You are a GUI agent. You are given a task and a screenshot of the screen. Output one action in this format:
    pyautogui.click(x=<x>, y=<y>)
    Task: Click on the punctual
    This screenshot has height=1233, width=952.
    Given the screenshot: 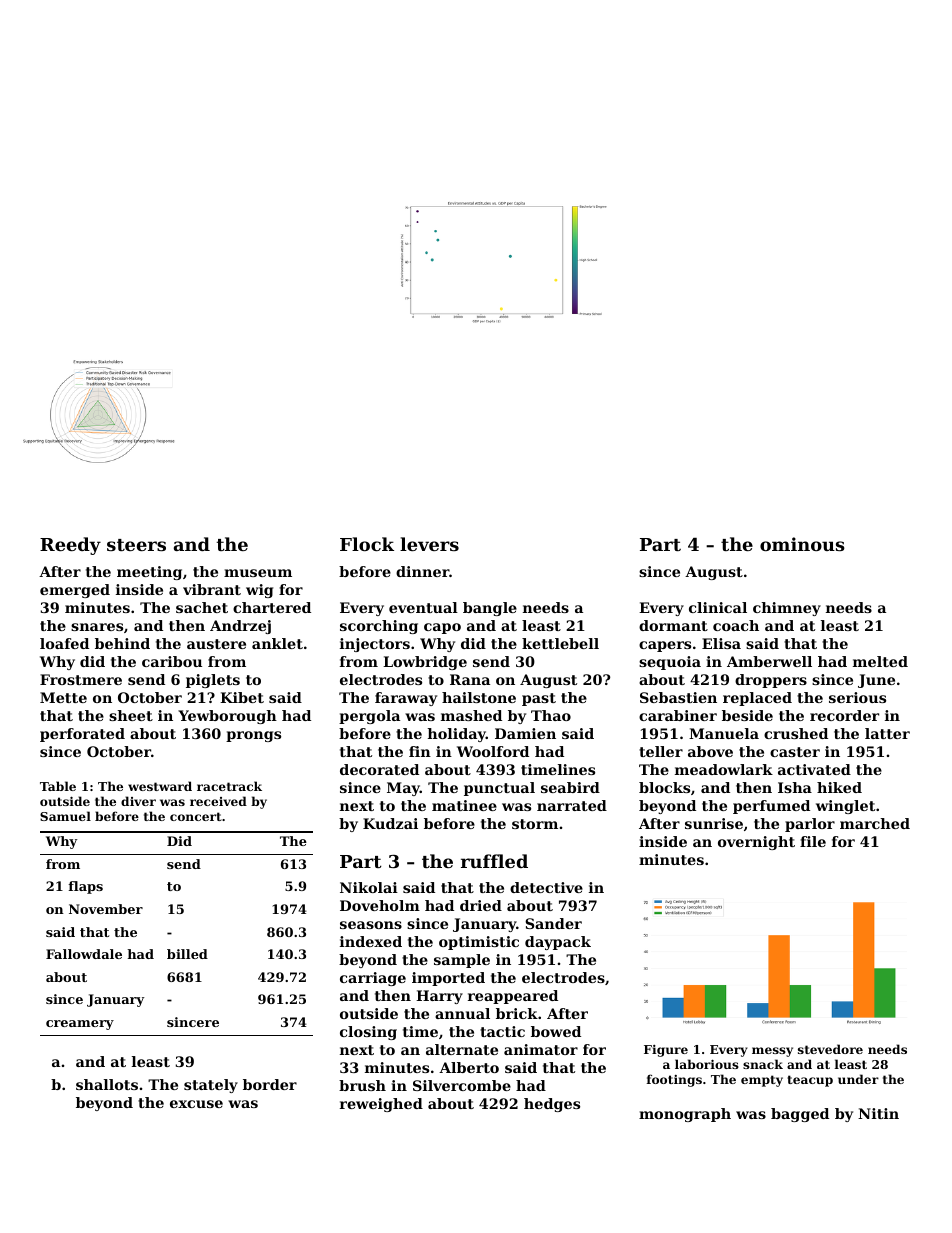 What is the action you would take?
    pyautogui.click(x=499, y=789)
